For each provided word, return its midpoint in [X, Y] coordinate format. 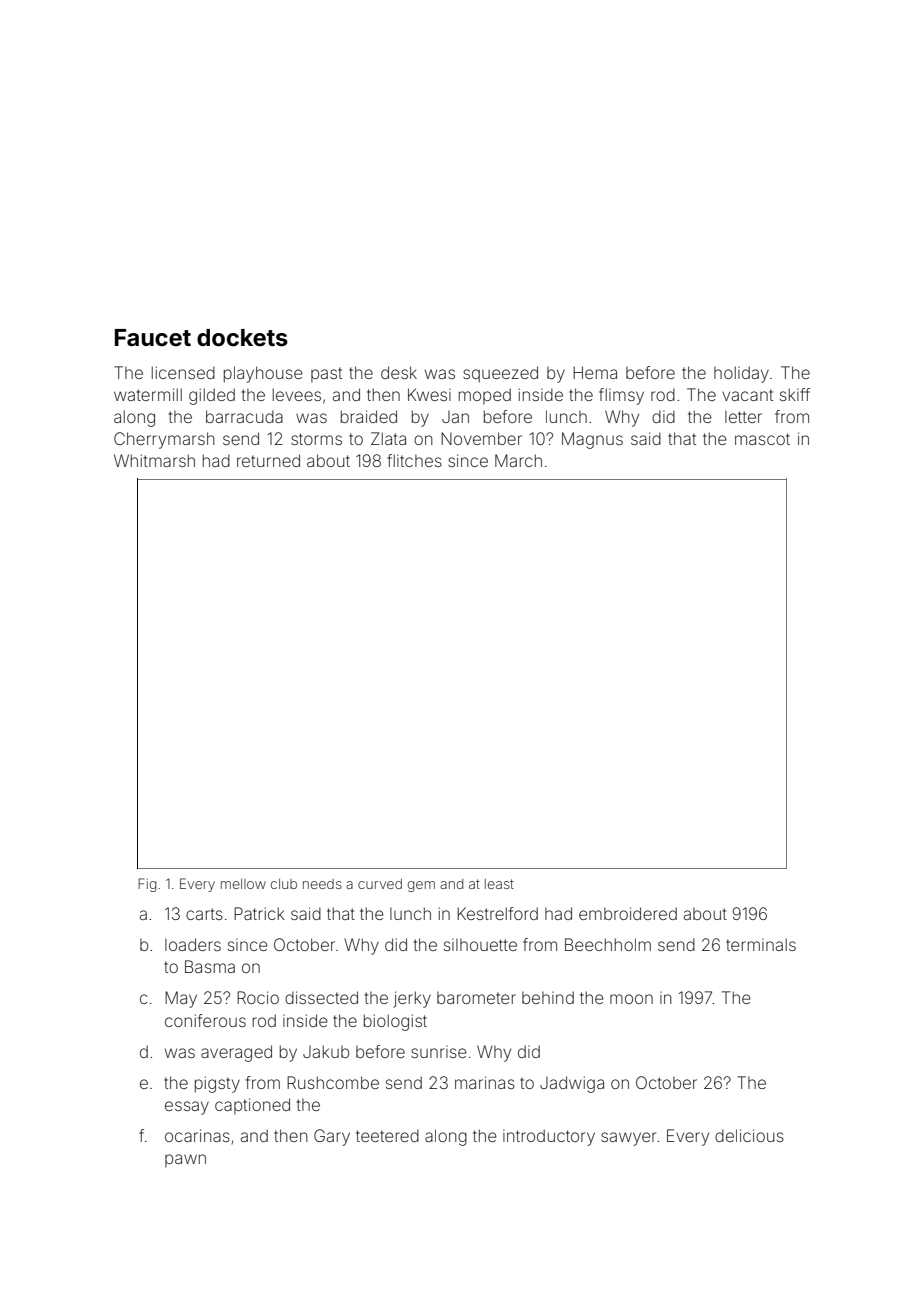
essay [187, 1108]
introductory [549, 1137]
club [284, 884]
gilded [212, 396]
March [518, 460]
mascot [762, 439]
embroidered [628, 913]
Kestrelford [497, 913]
